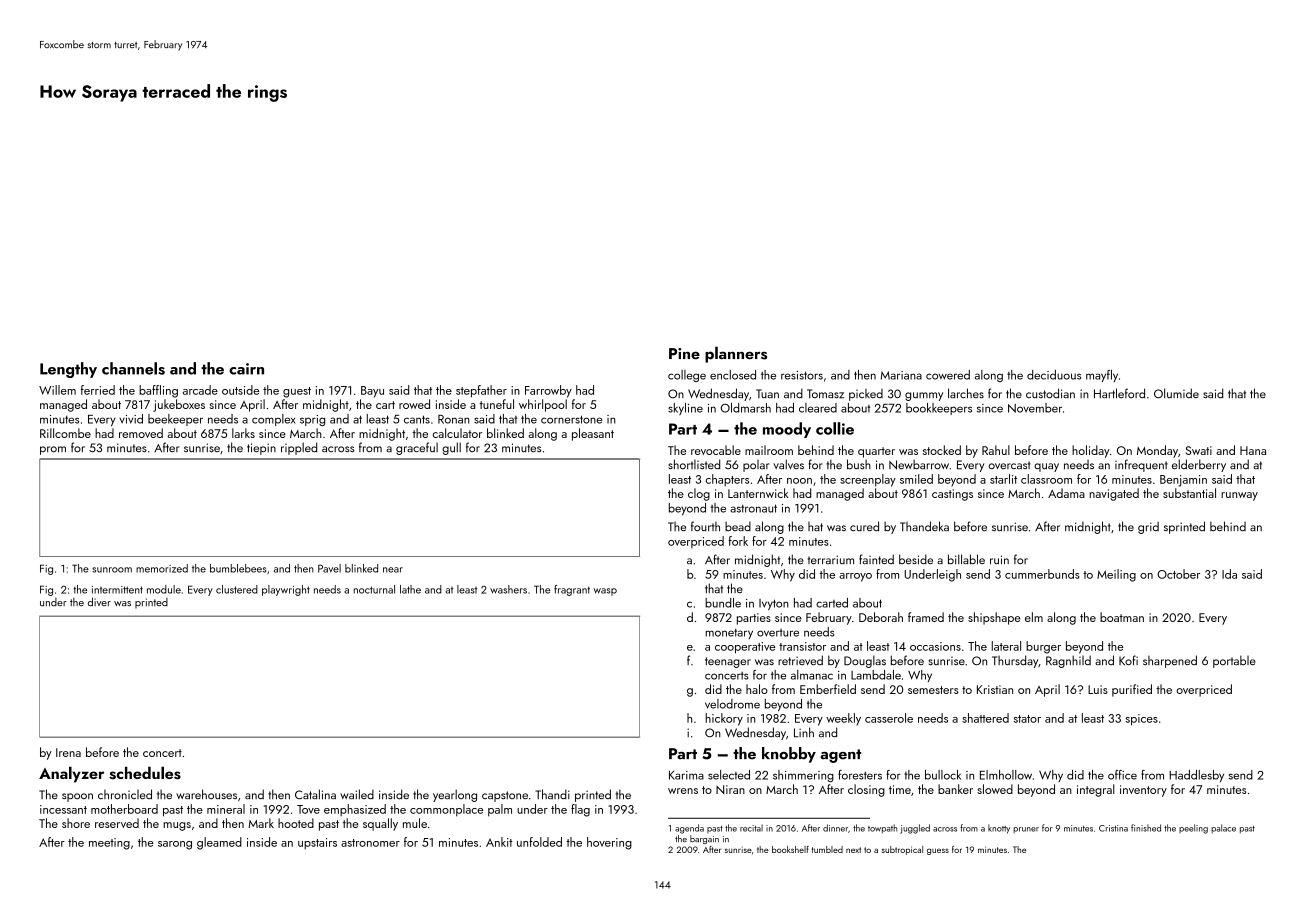 The image size is (1308, 924). I want to click on hickory, so click(724, 719).
